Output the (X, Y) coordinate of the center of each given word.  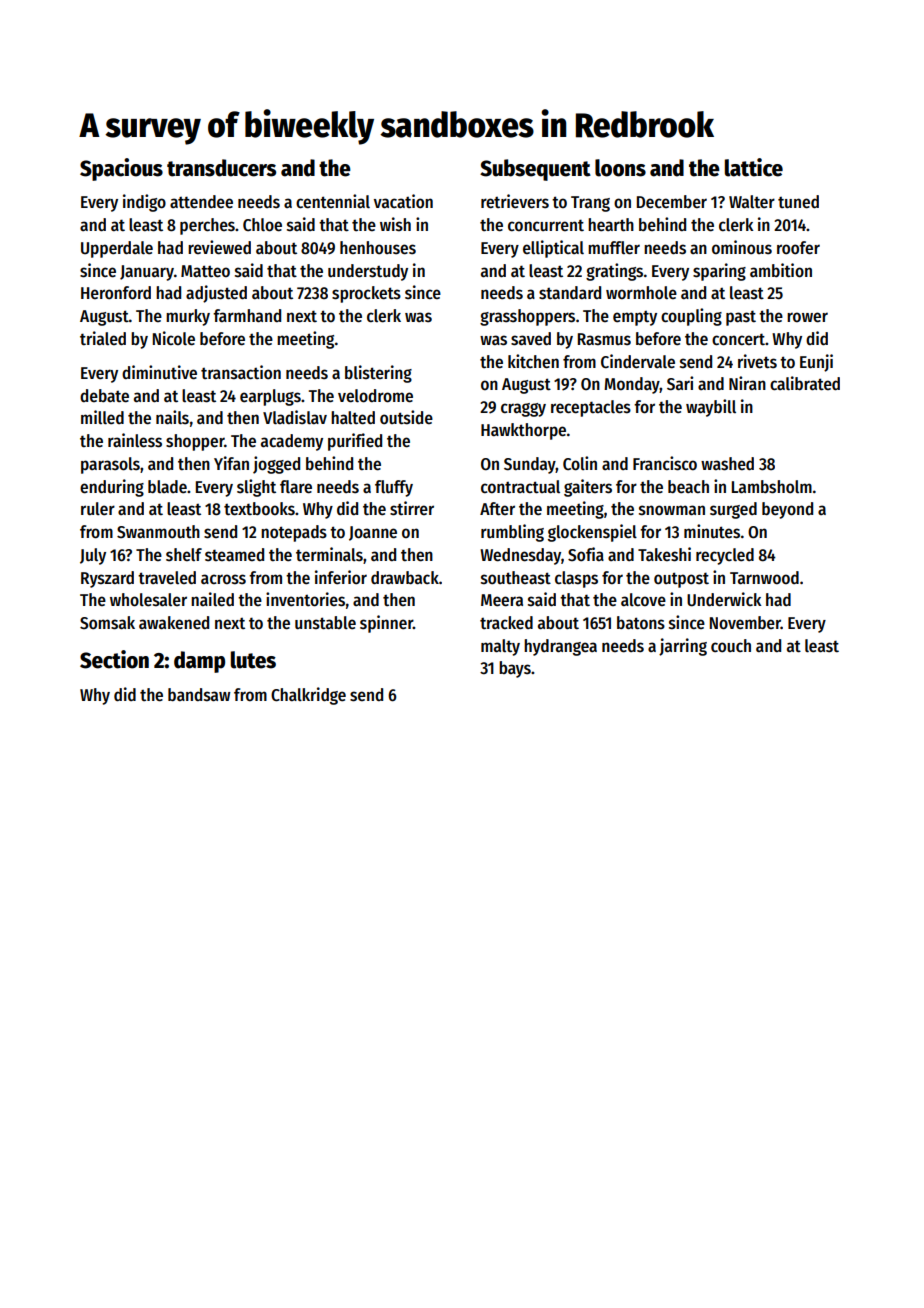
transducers (221, 168)
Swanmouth (158, 532)
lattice (754, 167)
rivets (757, 361)
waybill (711, 408)
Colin (580, 463)
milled (102, 417)
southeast (516, 578)
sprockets (366, 294)
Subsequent (535, 170)
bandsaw (199, 695)
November (745, 623)
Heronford (116, 293)
